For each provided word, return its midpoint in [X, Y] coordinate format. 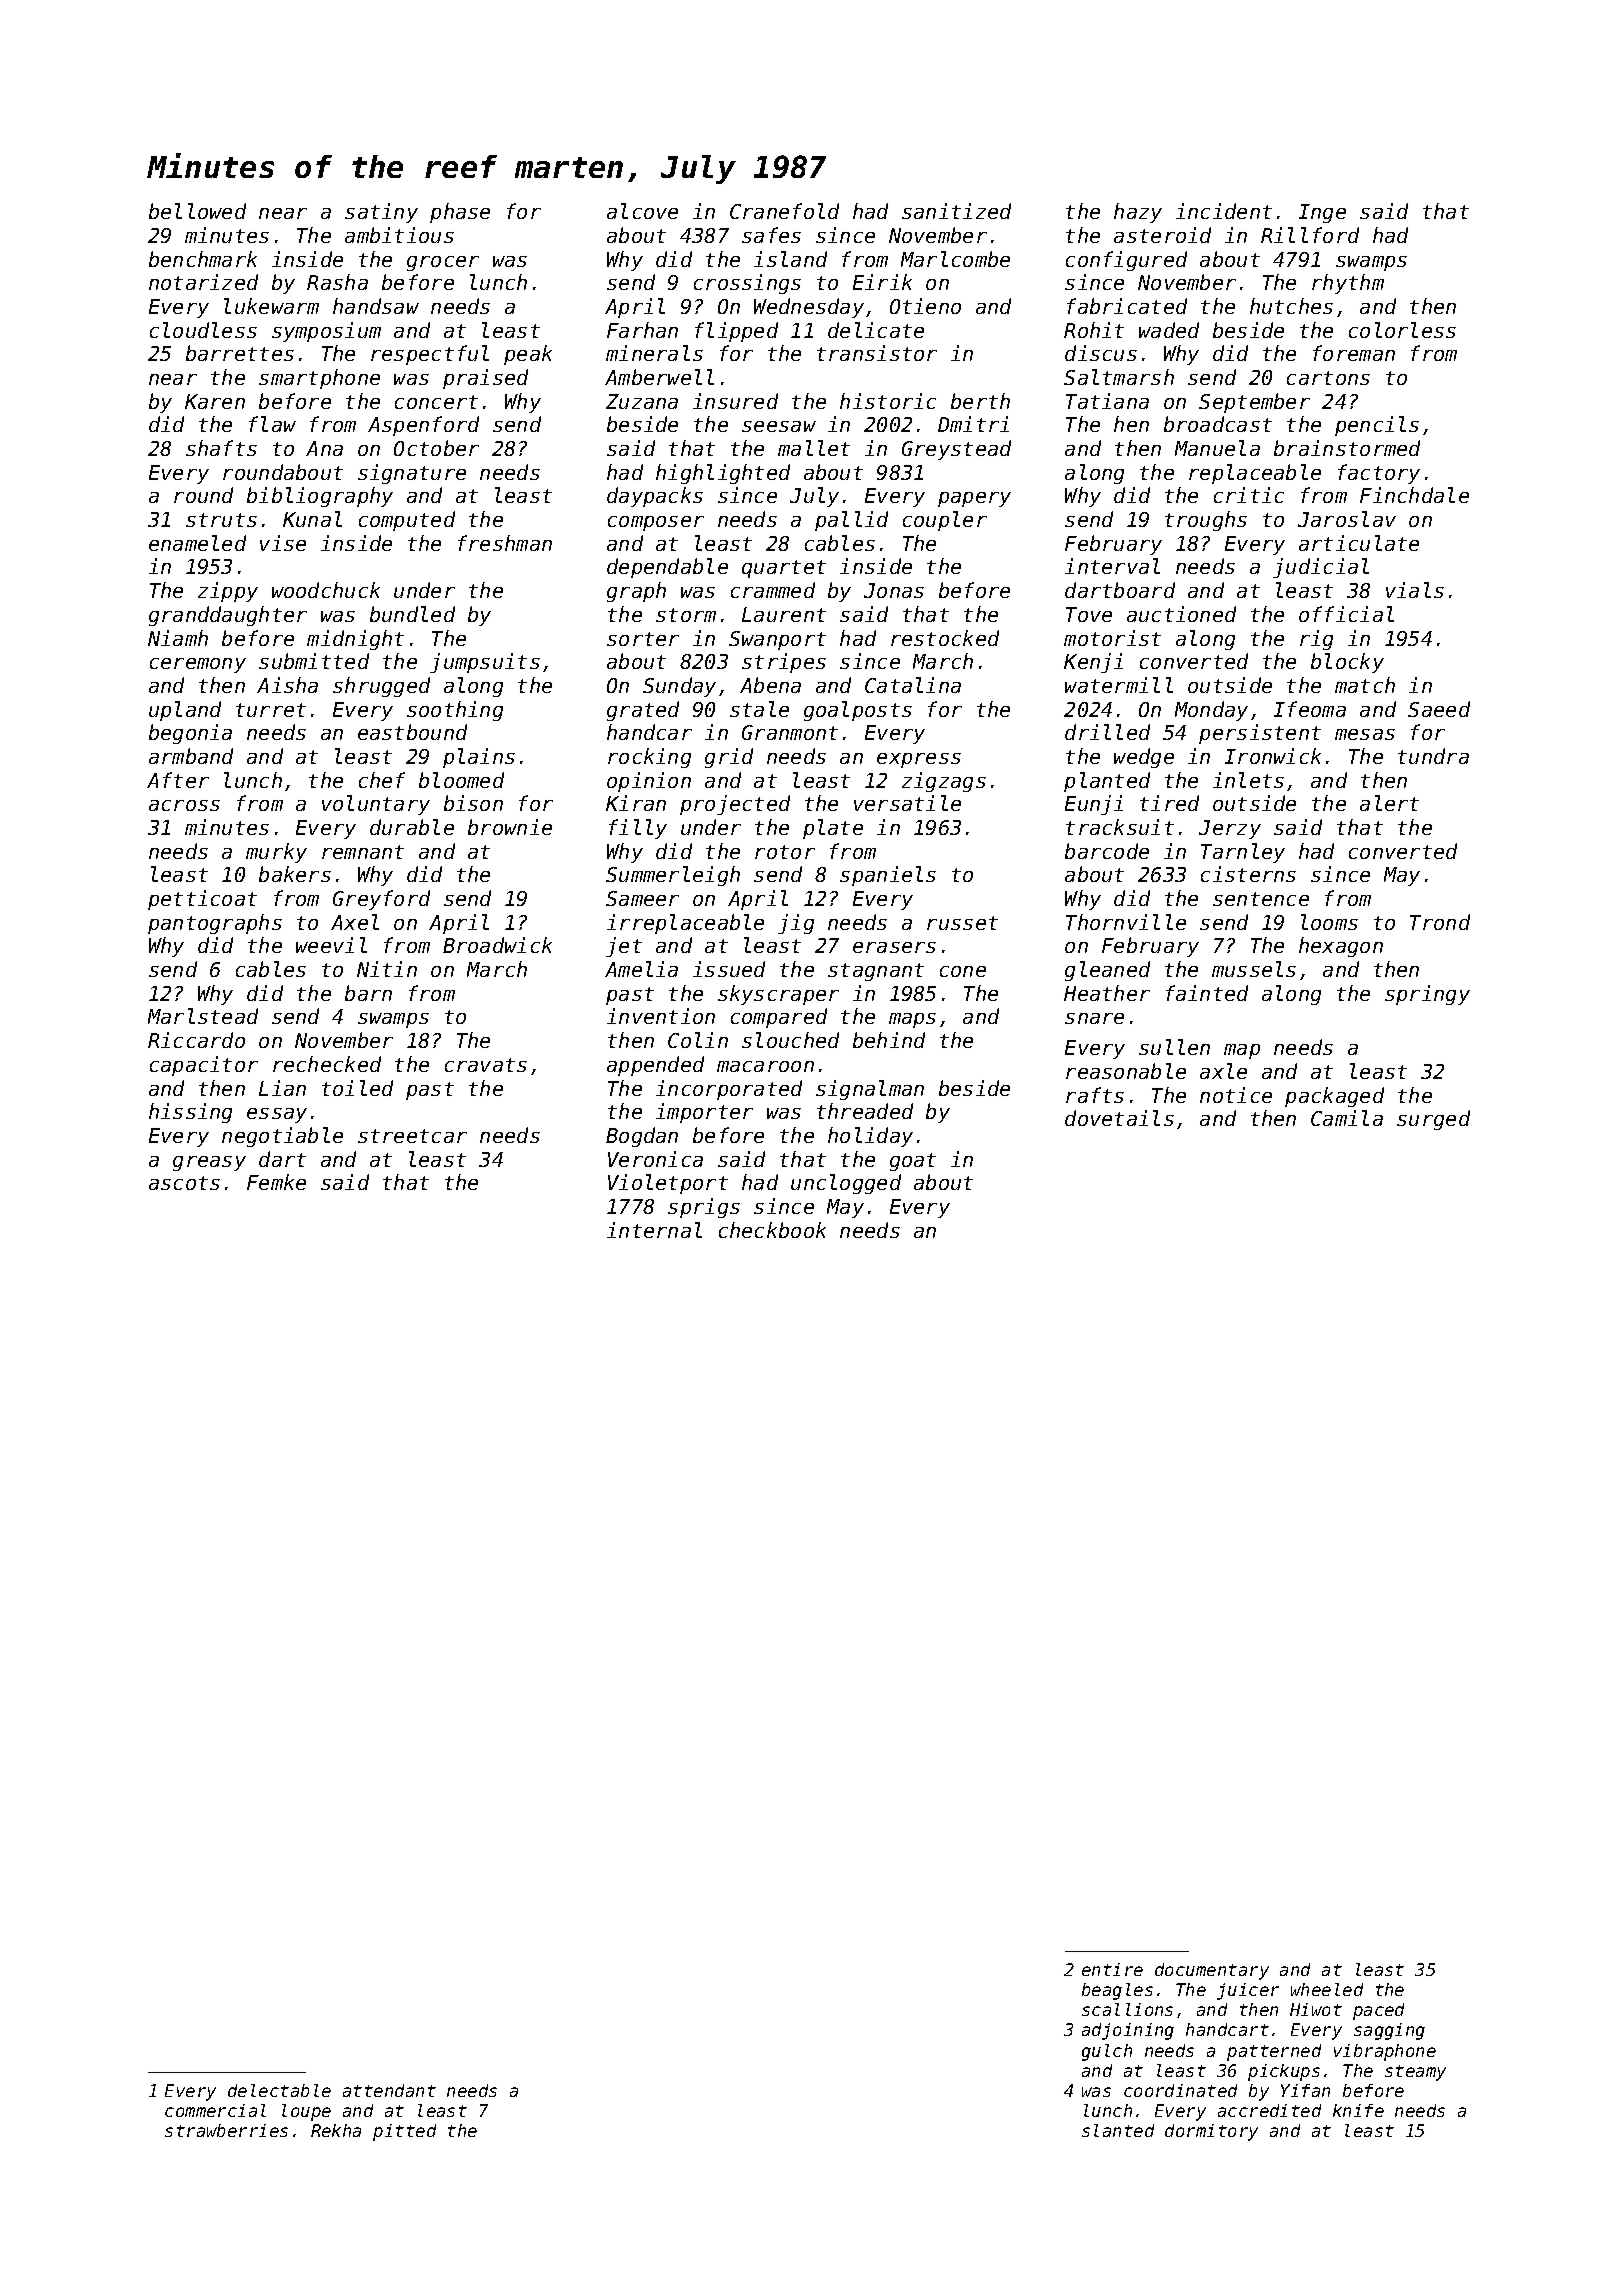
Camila [1347, 1118]
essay [277, 1115]
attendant [389, 2090]
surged [1433, 1120]
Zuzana [642, 401]
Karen [215, 401]
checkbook [772, 1230]
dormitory [1211, 2132]
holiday [870, 1137]
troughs [1206, 521]
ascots [184, 1183]
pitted [404, 2132]
